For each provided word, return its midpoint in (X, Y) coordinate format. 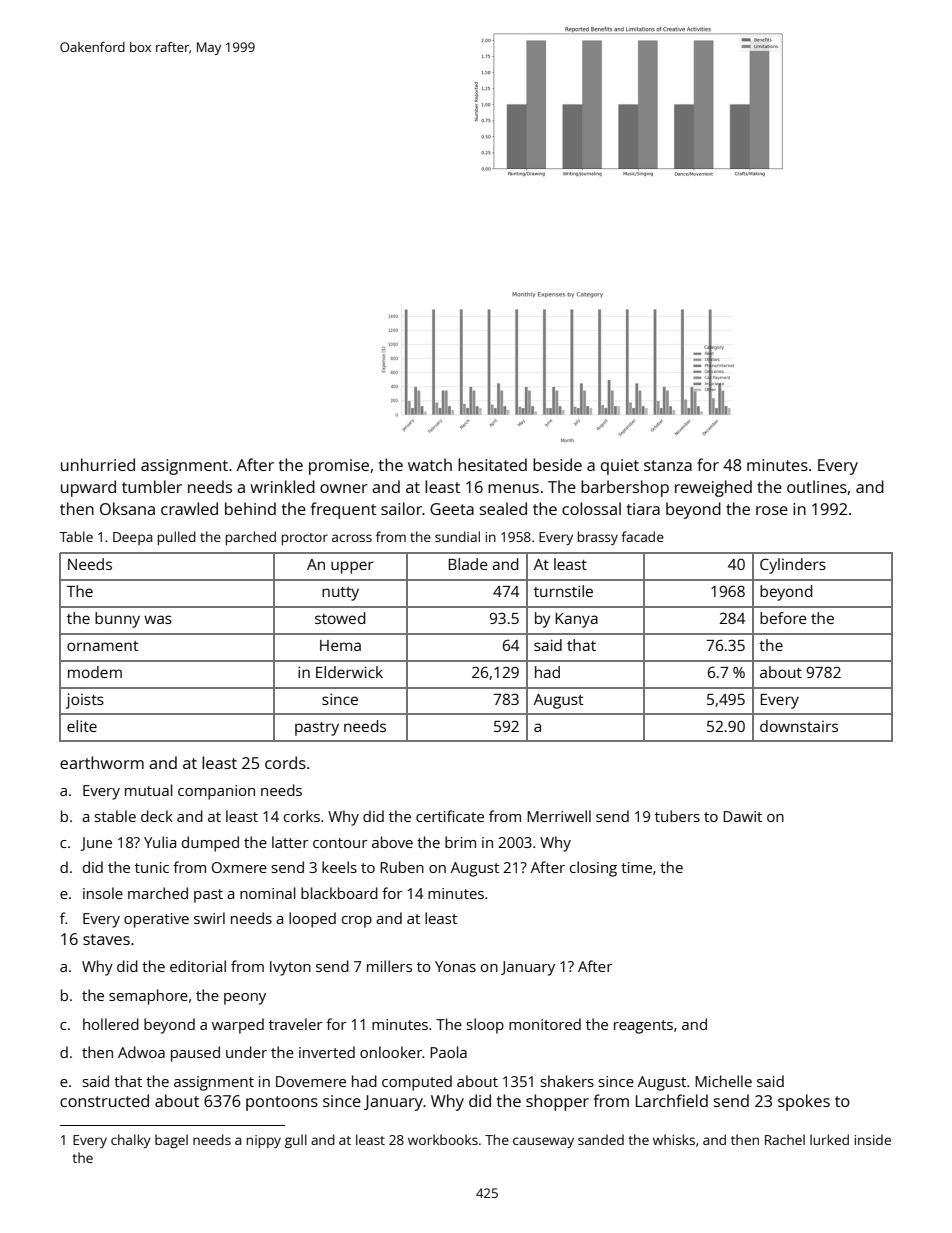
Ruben (402, 867)
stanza (668, 465)
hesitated (492, 464)
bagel (171, 1141)
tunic (152, 867)
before (783, 618)
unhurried (98, 464)
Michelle (723, 1081)
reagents (643, 1027)
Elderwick (349, 672)
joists (85, 701)
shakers (567, 1081)
